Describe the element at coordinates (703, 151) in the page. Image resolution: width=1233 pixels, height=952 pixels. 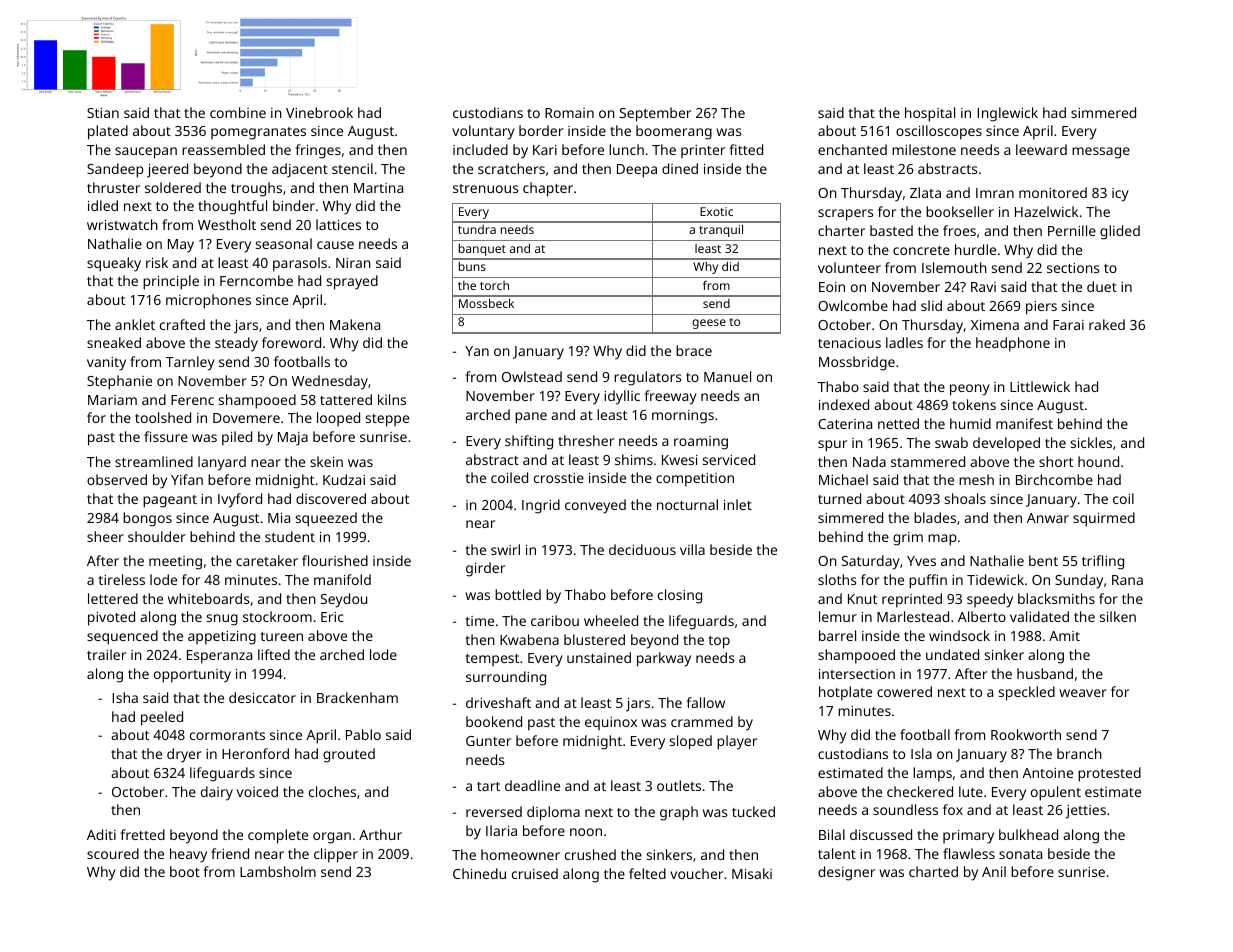
I see `printer` at that location.
